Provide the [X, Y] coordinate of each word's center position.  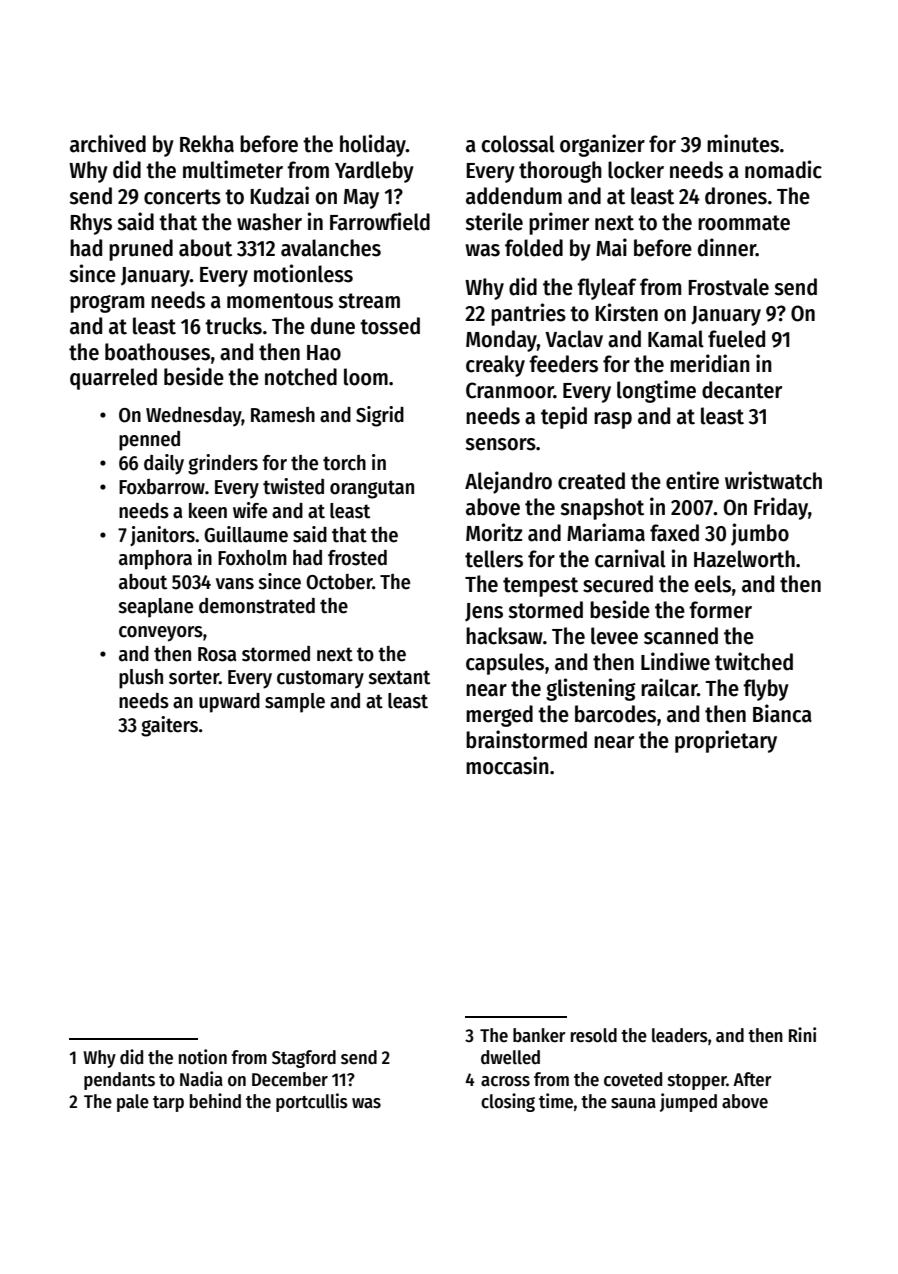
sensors [500, 444]
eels [712, 584]
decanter [742, 390]
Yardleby [374, 172]
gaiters [169, 726]
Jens [484, 612]
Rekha [207, 144]
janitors [162, 536]
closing [508, 1102]
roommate [744, 223]
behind [215, 1101]
